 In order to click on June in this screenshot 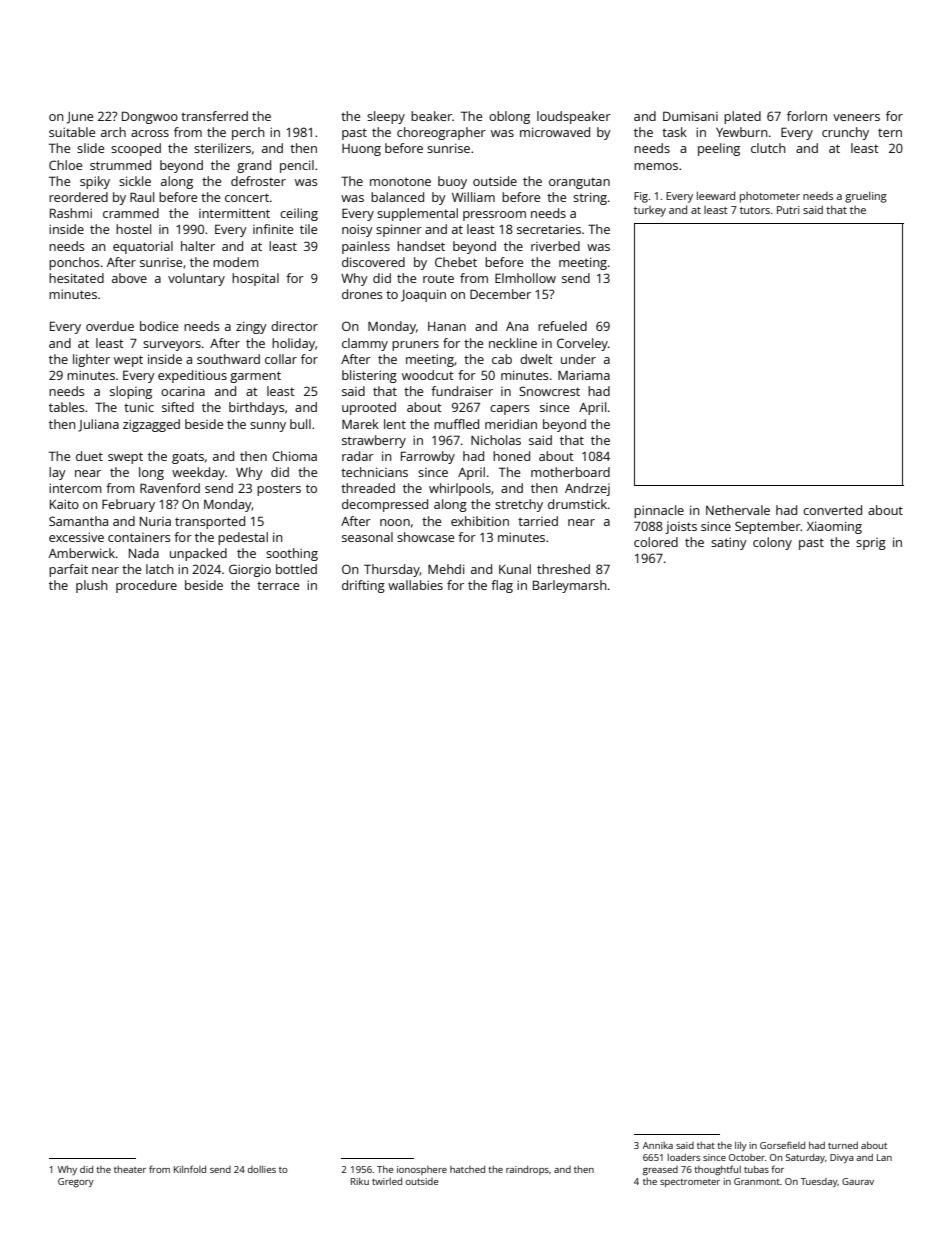, I will do `click(80, 118)`.
